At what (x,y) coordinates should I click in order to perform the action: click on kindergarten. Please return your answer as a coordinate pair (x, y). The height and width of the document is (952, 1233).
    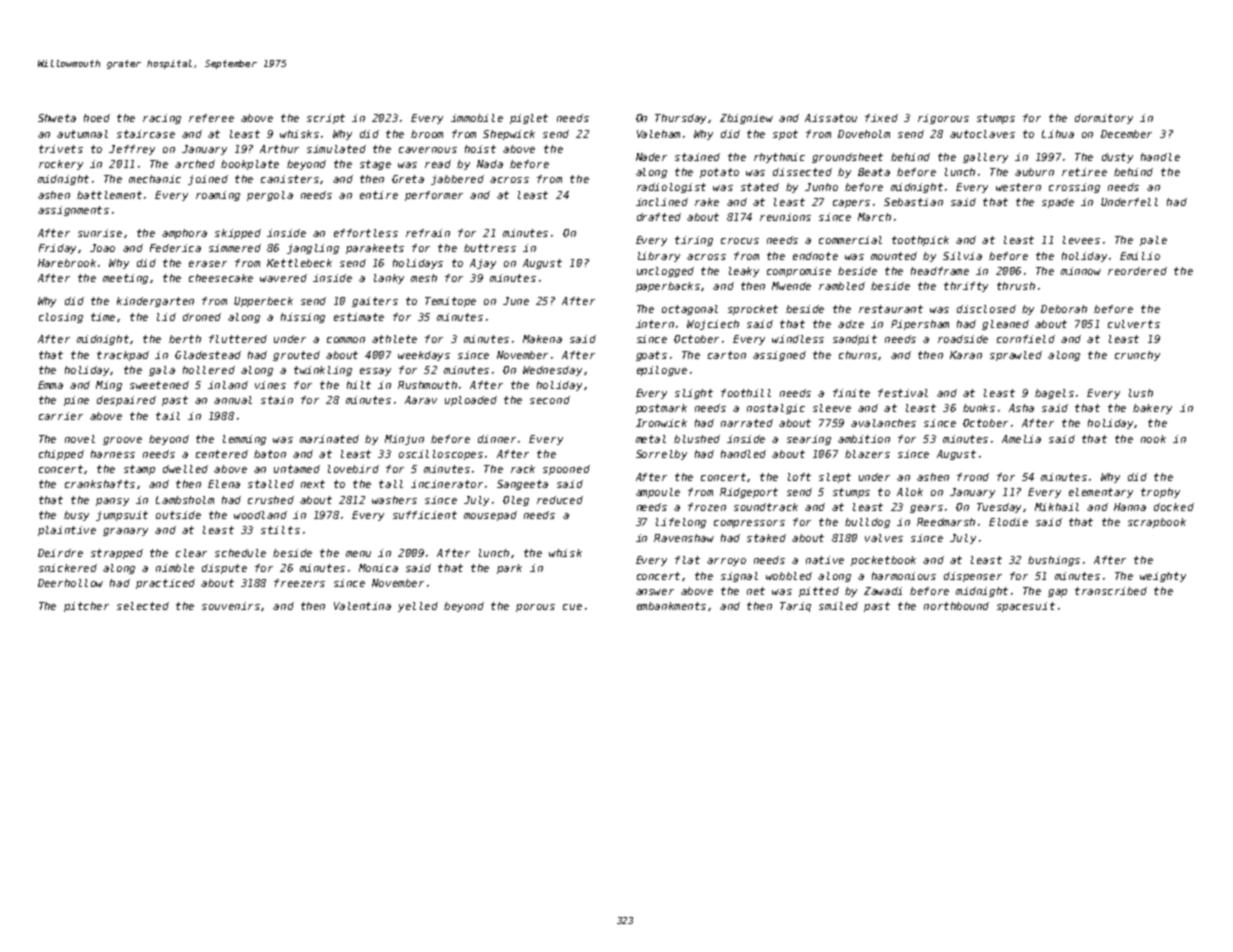
    Looking at the image, I should click on (155, 302).
